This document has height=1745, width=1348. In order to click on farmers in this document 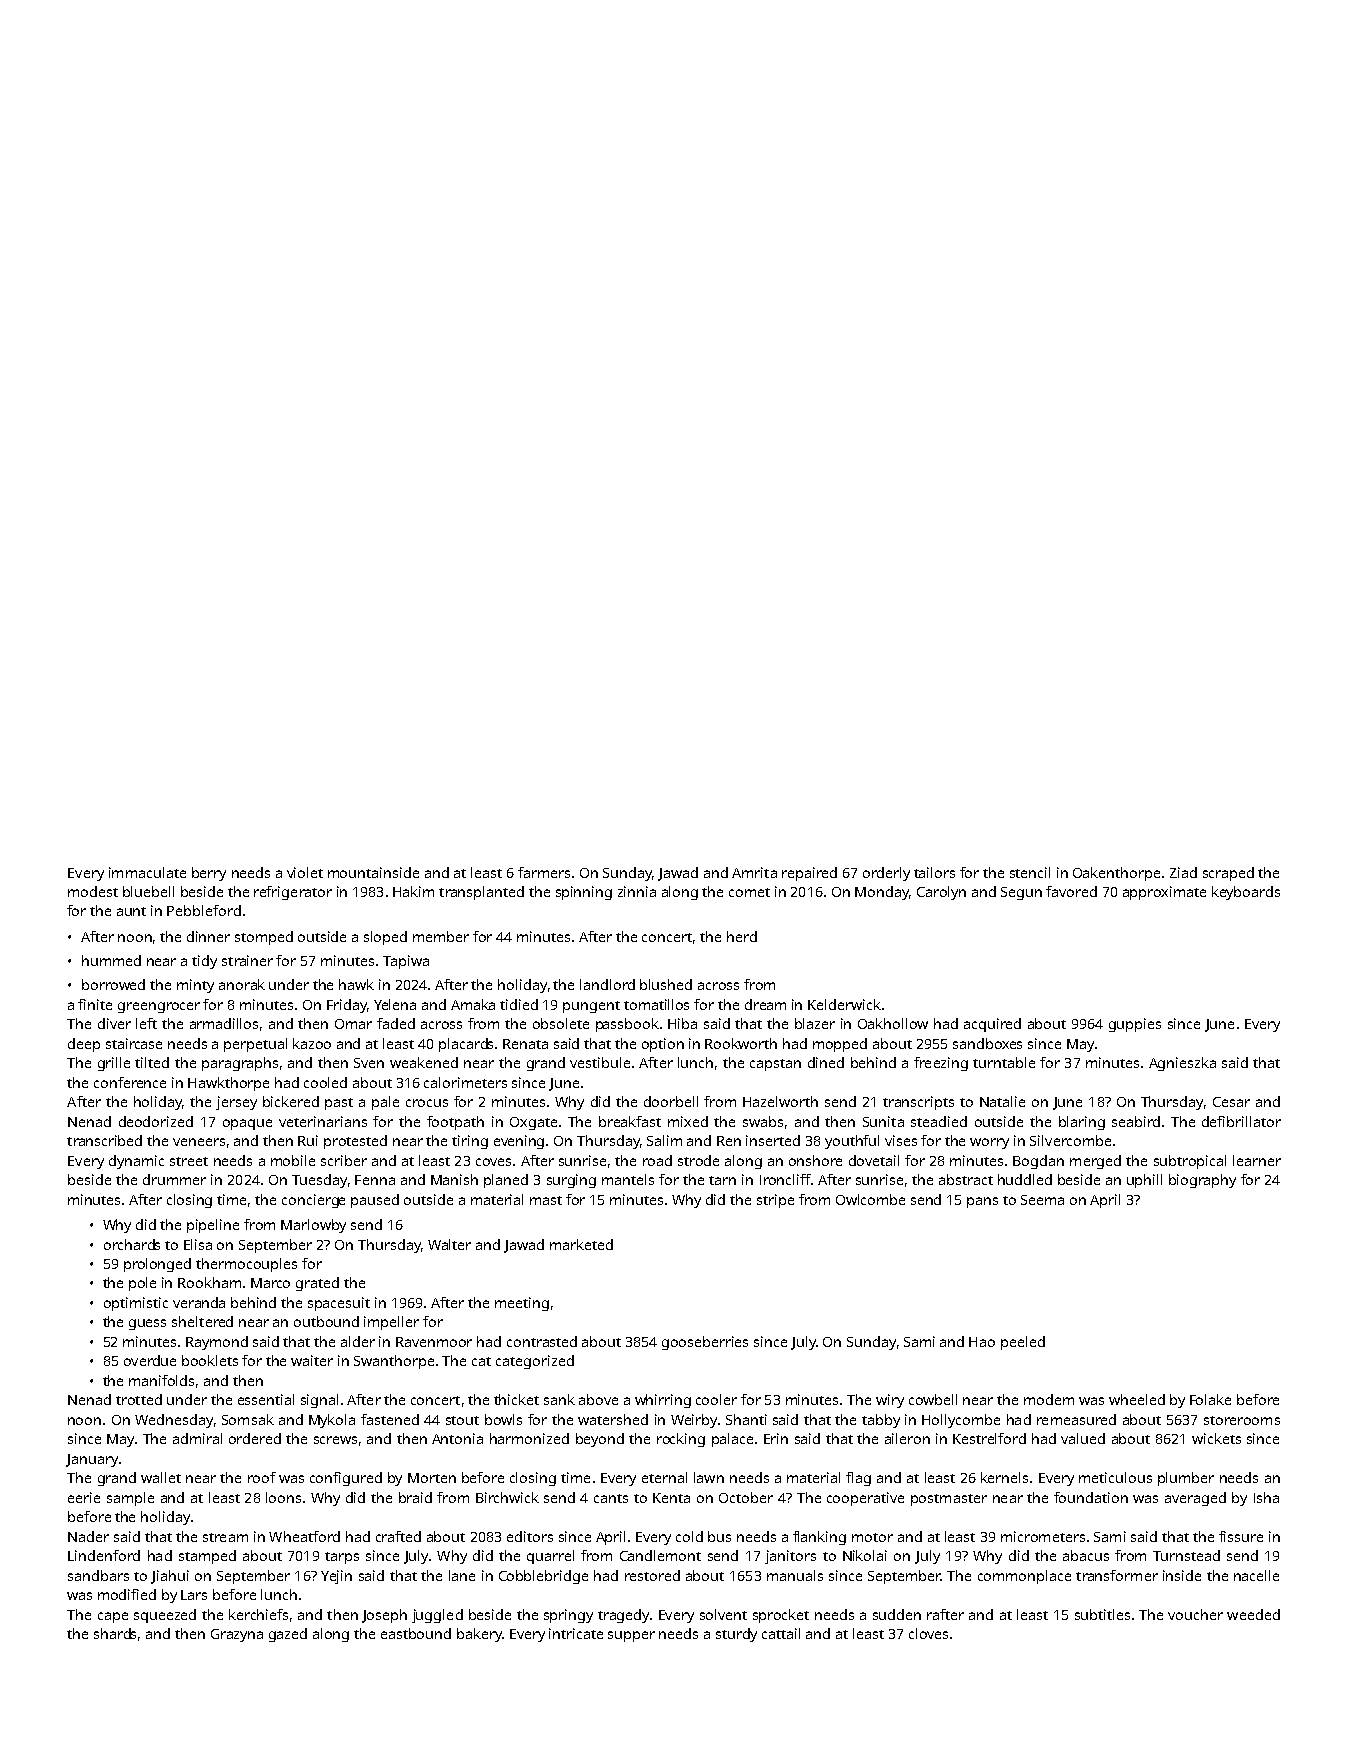, I will do `click(544, 872)`.
